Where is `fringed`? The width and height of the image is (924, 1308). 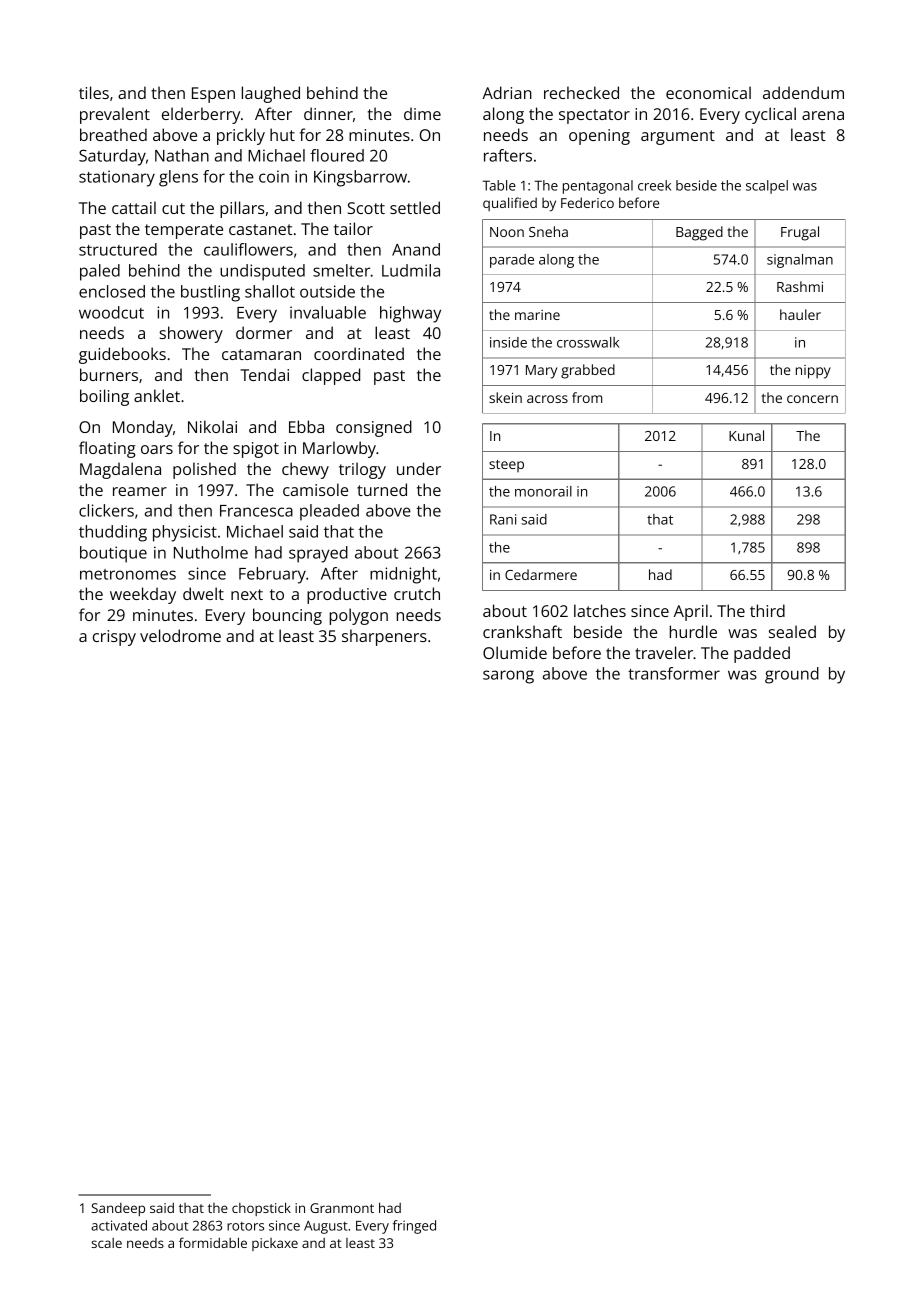 fringed is located at coordinates (414, 1227).
